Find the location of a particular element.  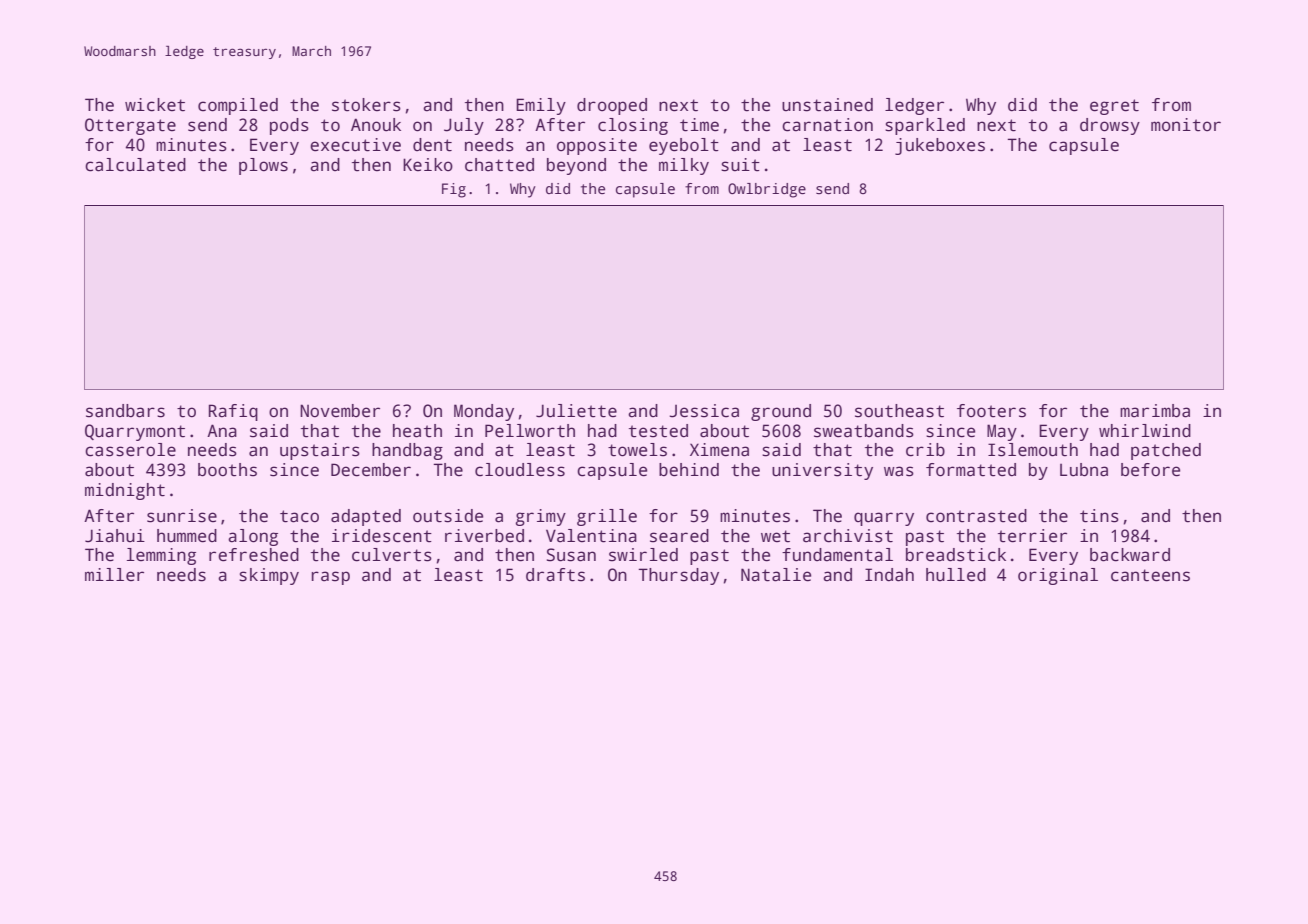

swirled is located at coordinates (643, 555).
